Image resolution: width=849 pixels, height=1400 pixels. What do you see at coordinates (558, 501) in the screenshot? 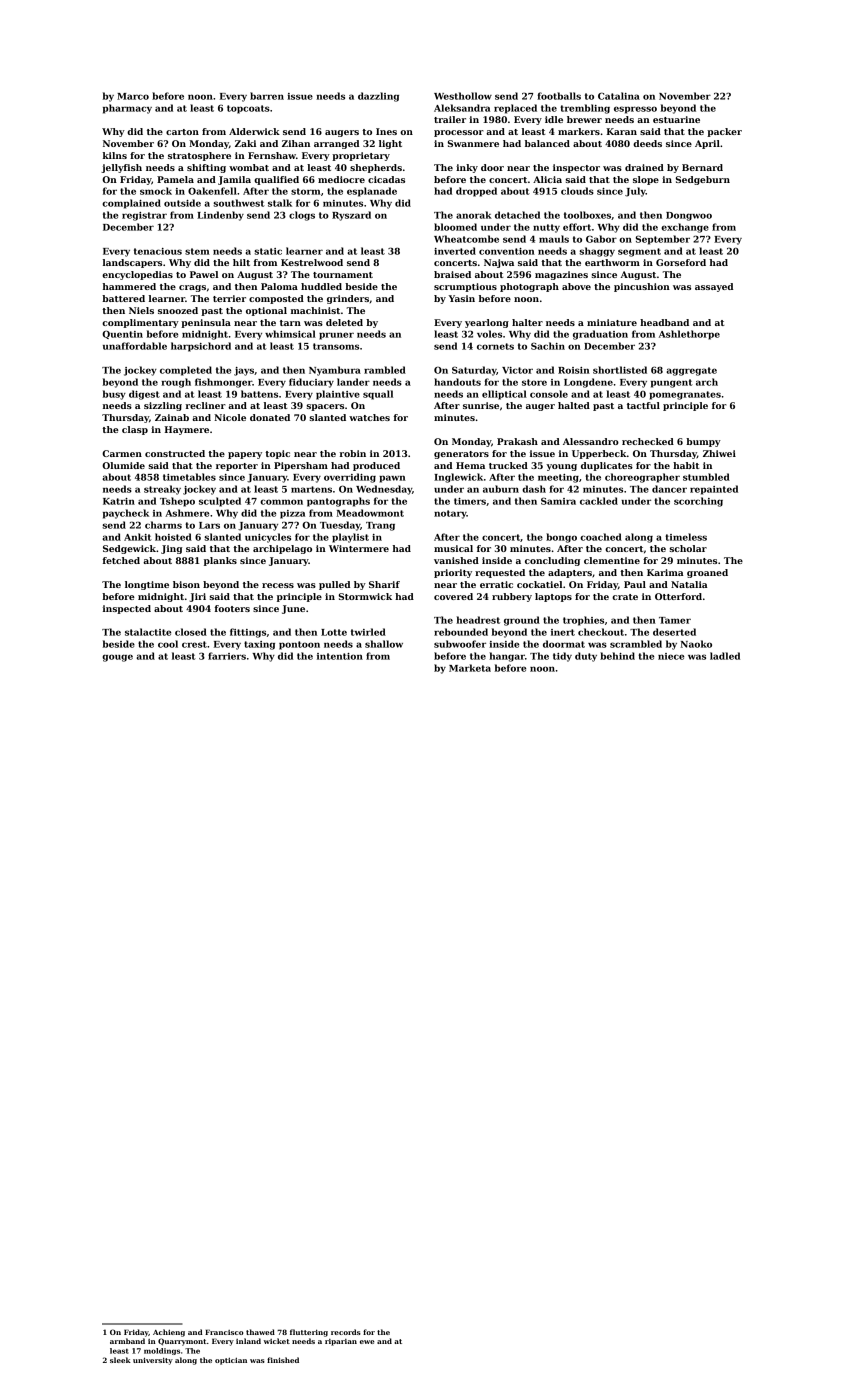
I see `Samira` at bounding box center [558, 501].
